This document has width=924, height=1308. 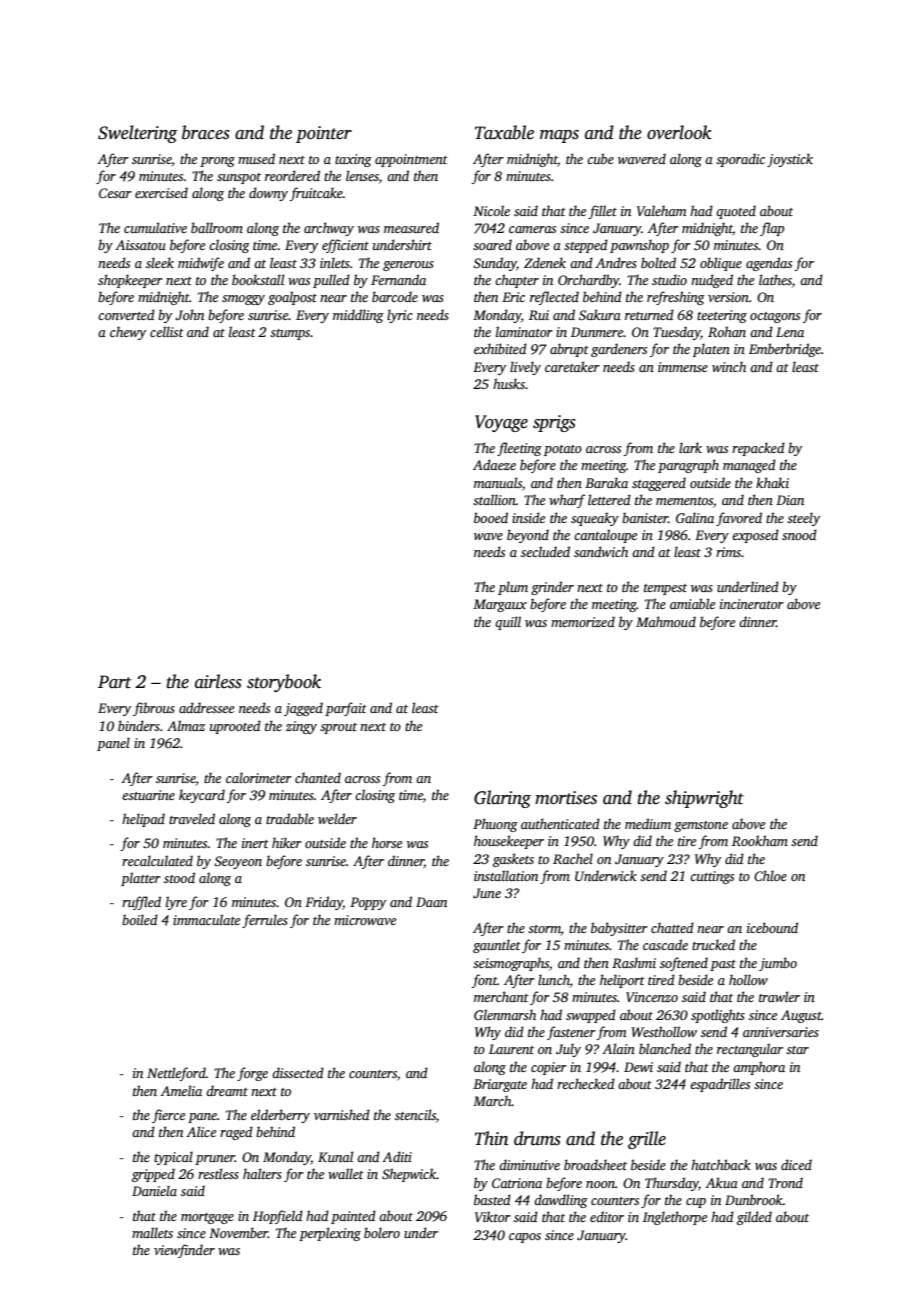 What do you see at coordinates (218, 681) in the document?
I see `airless` at bounding box center [218, 681].
